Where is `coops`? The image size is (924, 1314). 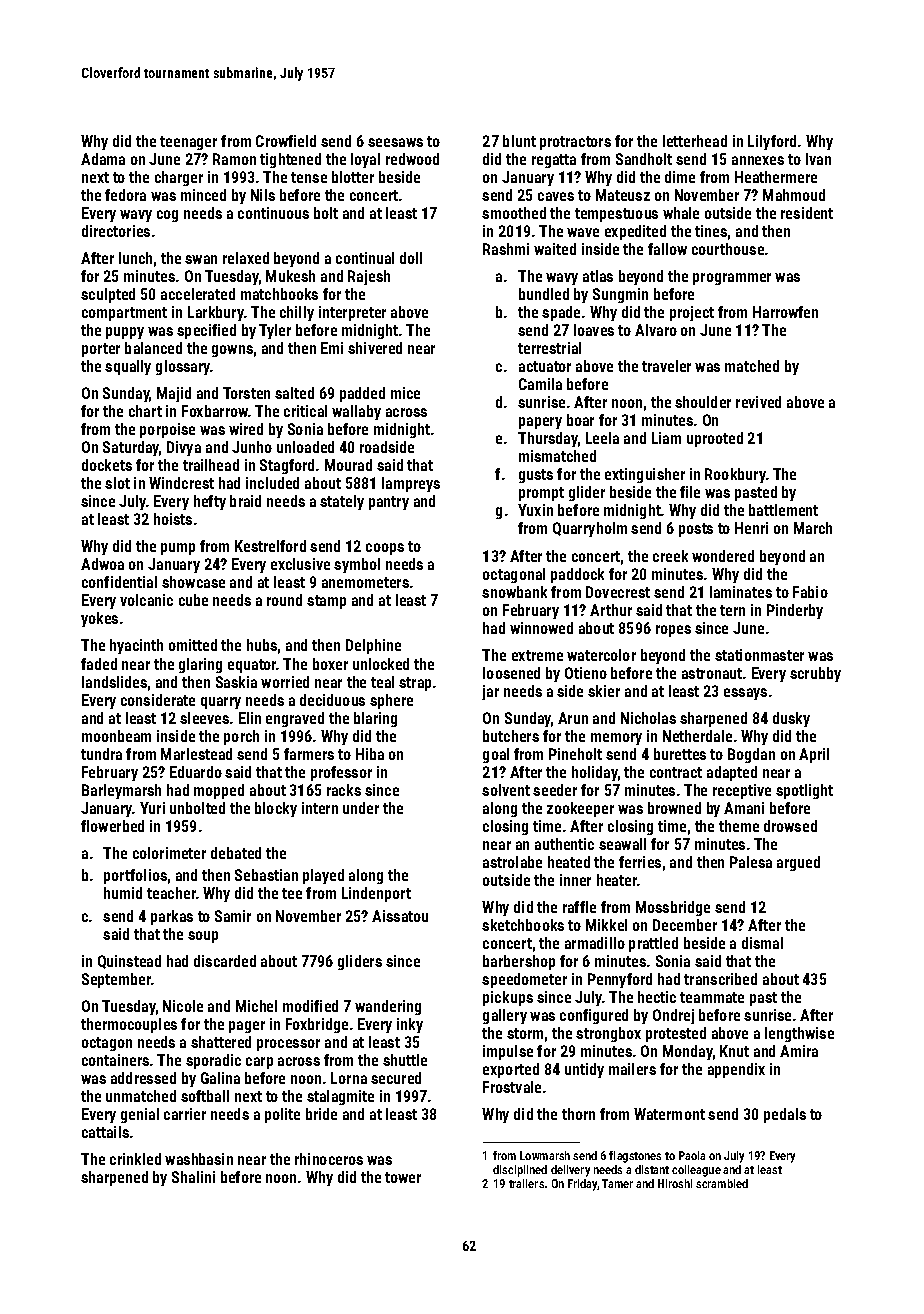 coops is located at coordinates (385, 549).
